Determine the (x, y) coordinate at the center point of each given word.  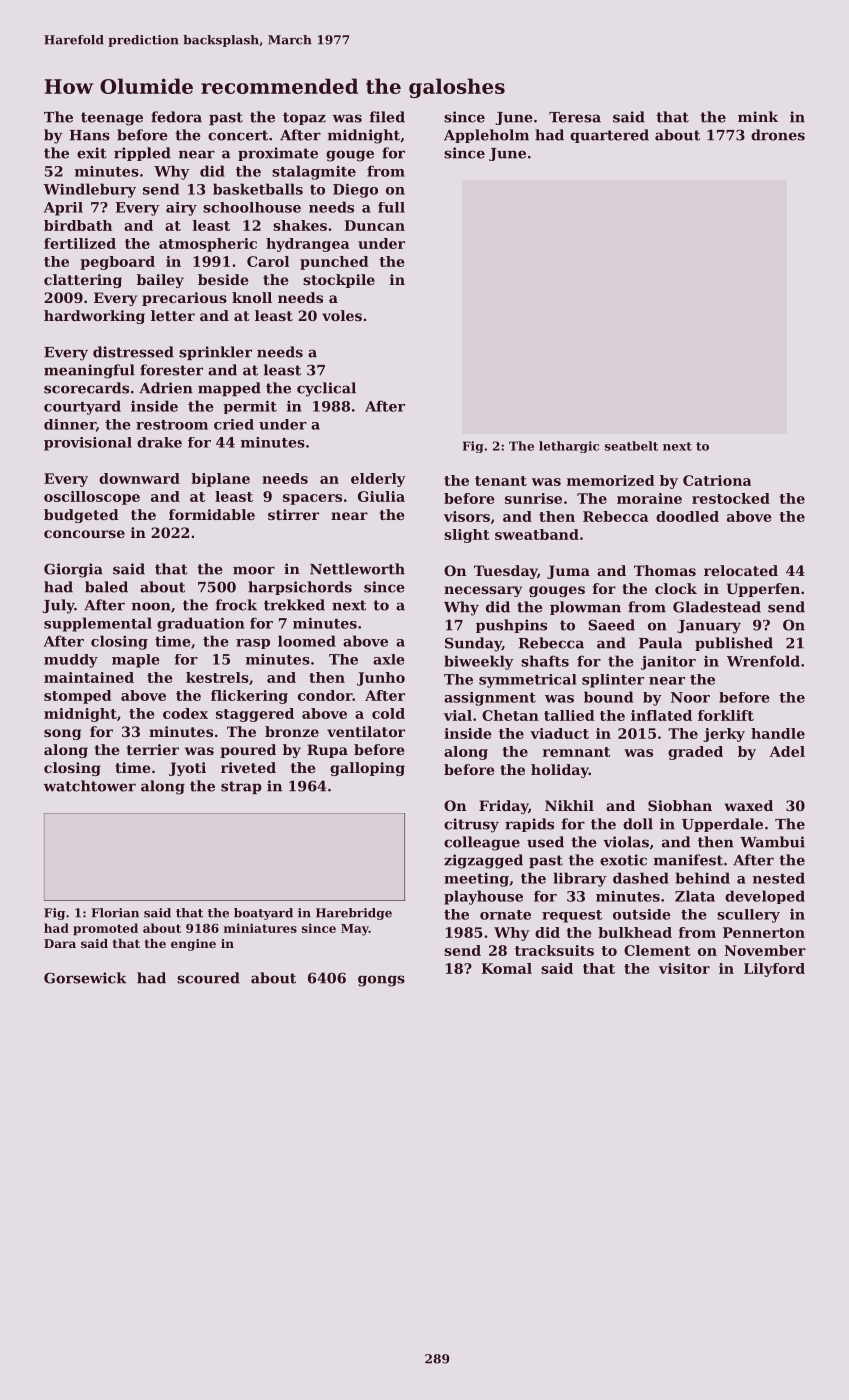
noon (151, 606)
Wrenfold (763, 661)
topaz (304, 118)
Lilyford (774, 970)
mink (758, 116)
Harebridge (354, 914)
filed (387, 117)
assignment (490, 699)
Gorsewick (85, 978)
